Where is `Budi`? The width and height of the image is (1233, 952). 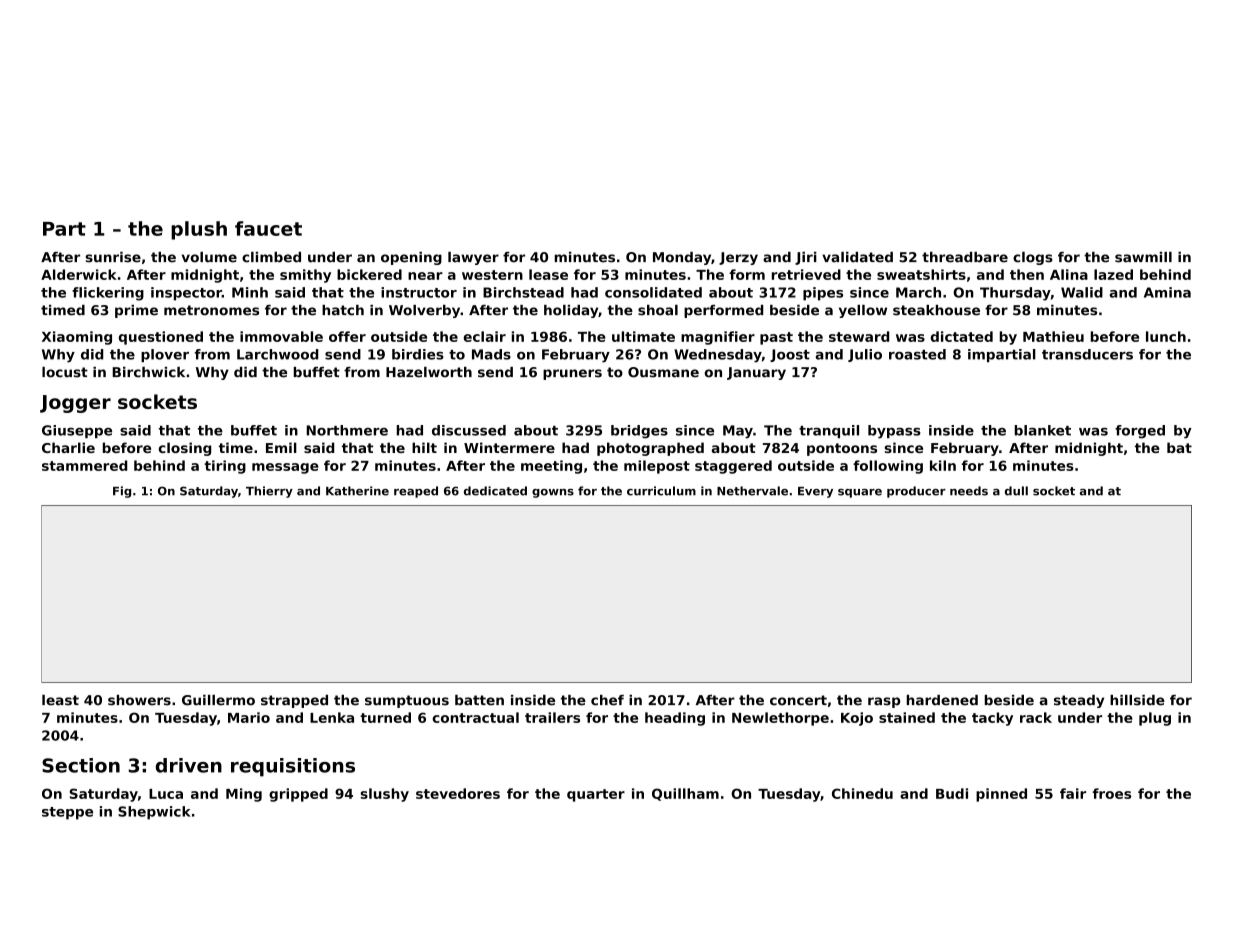
Budi is located at coordinates (952, 793).
